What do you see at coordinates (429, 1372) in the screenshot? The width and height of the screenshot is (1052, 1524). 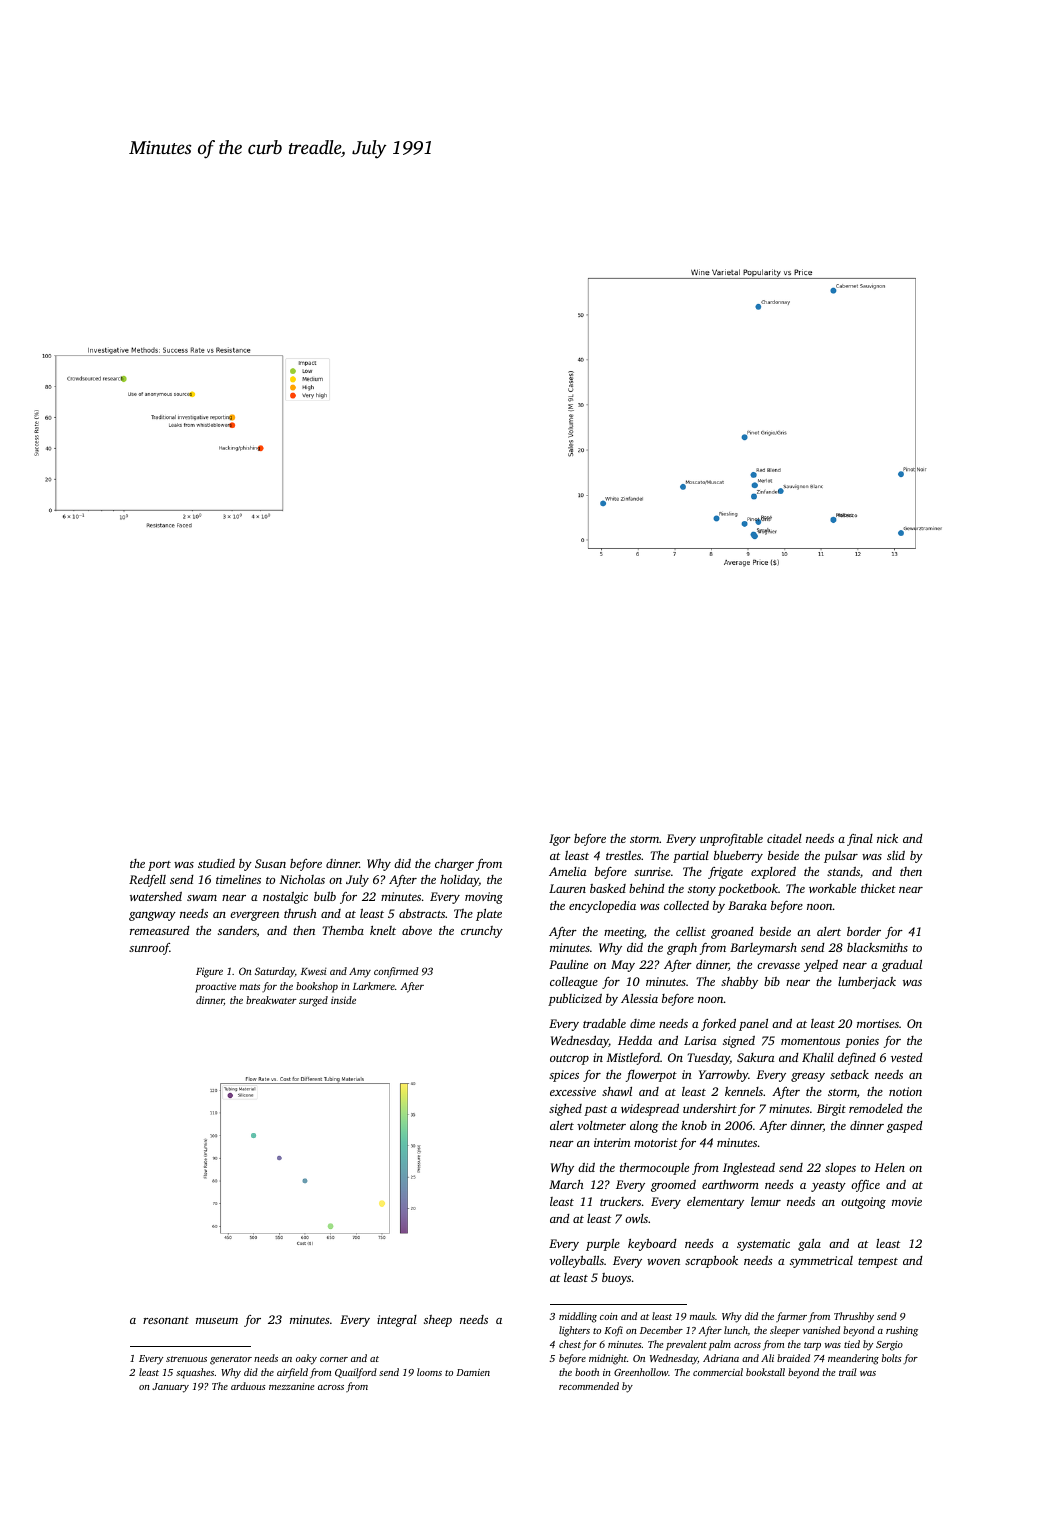 I see `looms` at bounding box center [429, 1372].
